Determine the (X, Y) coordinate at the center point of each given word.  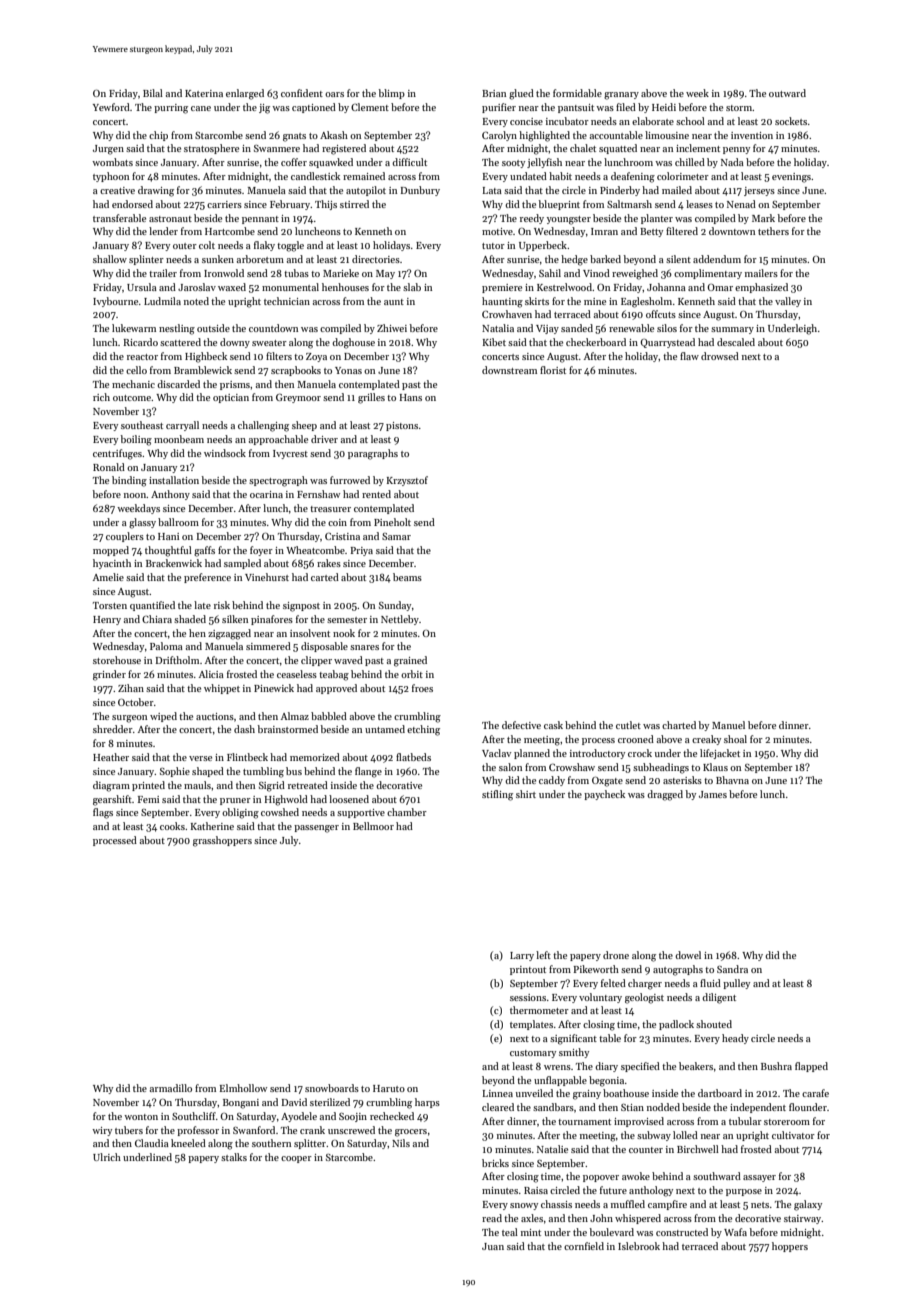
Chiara (157, 619)
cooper (296, 1159)
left (543, 955)
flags (103, 813)
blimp (392, 94)
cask (553, 725)
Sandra (732, 969)
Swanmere (277, 148)
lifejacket (720, 754)
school (690, 121)
